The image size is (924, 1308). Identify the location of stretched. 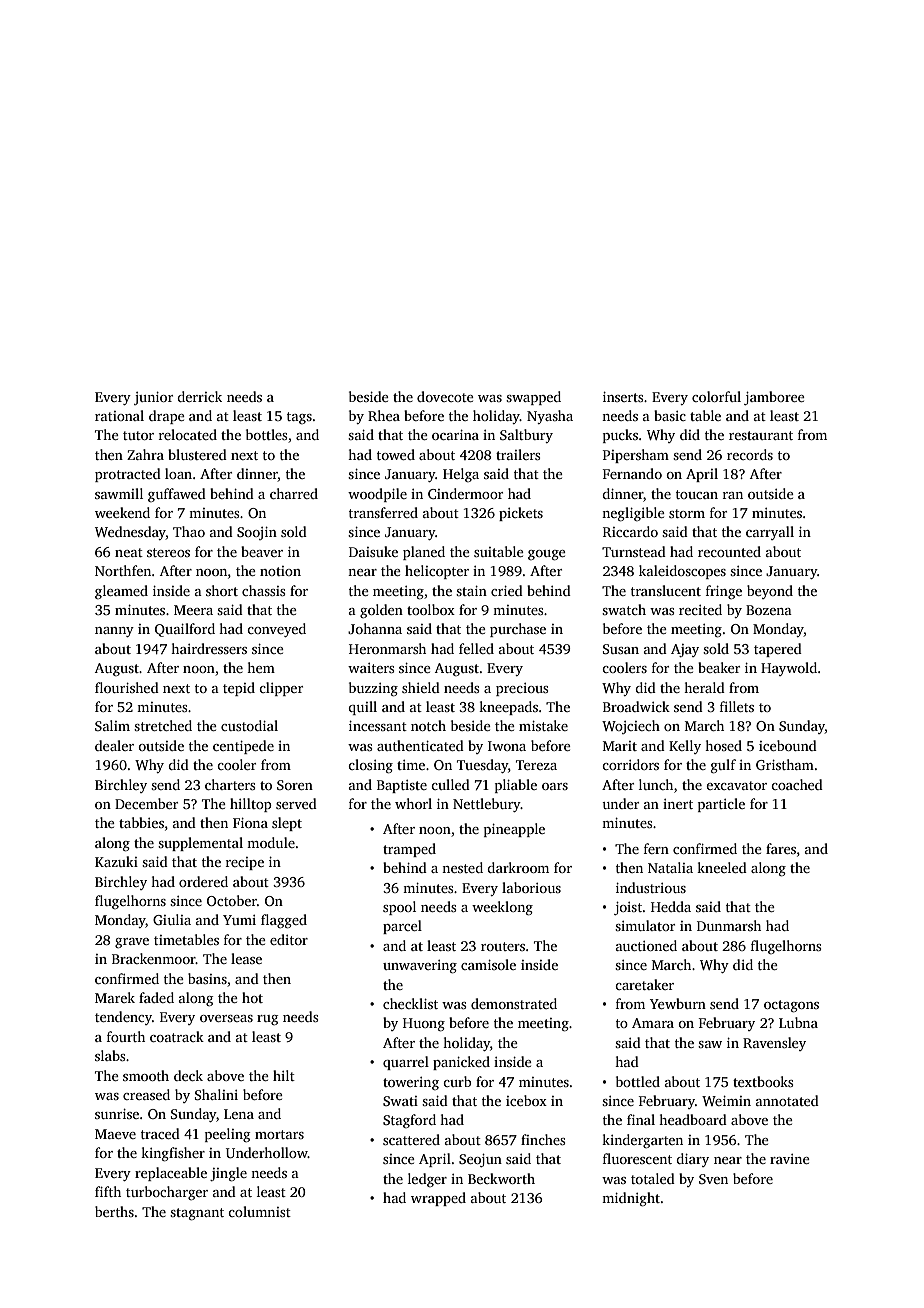
(163, 725).
